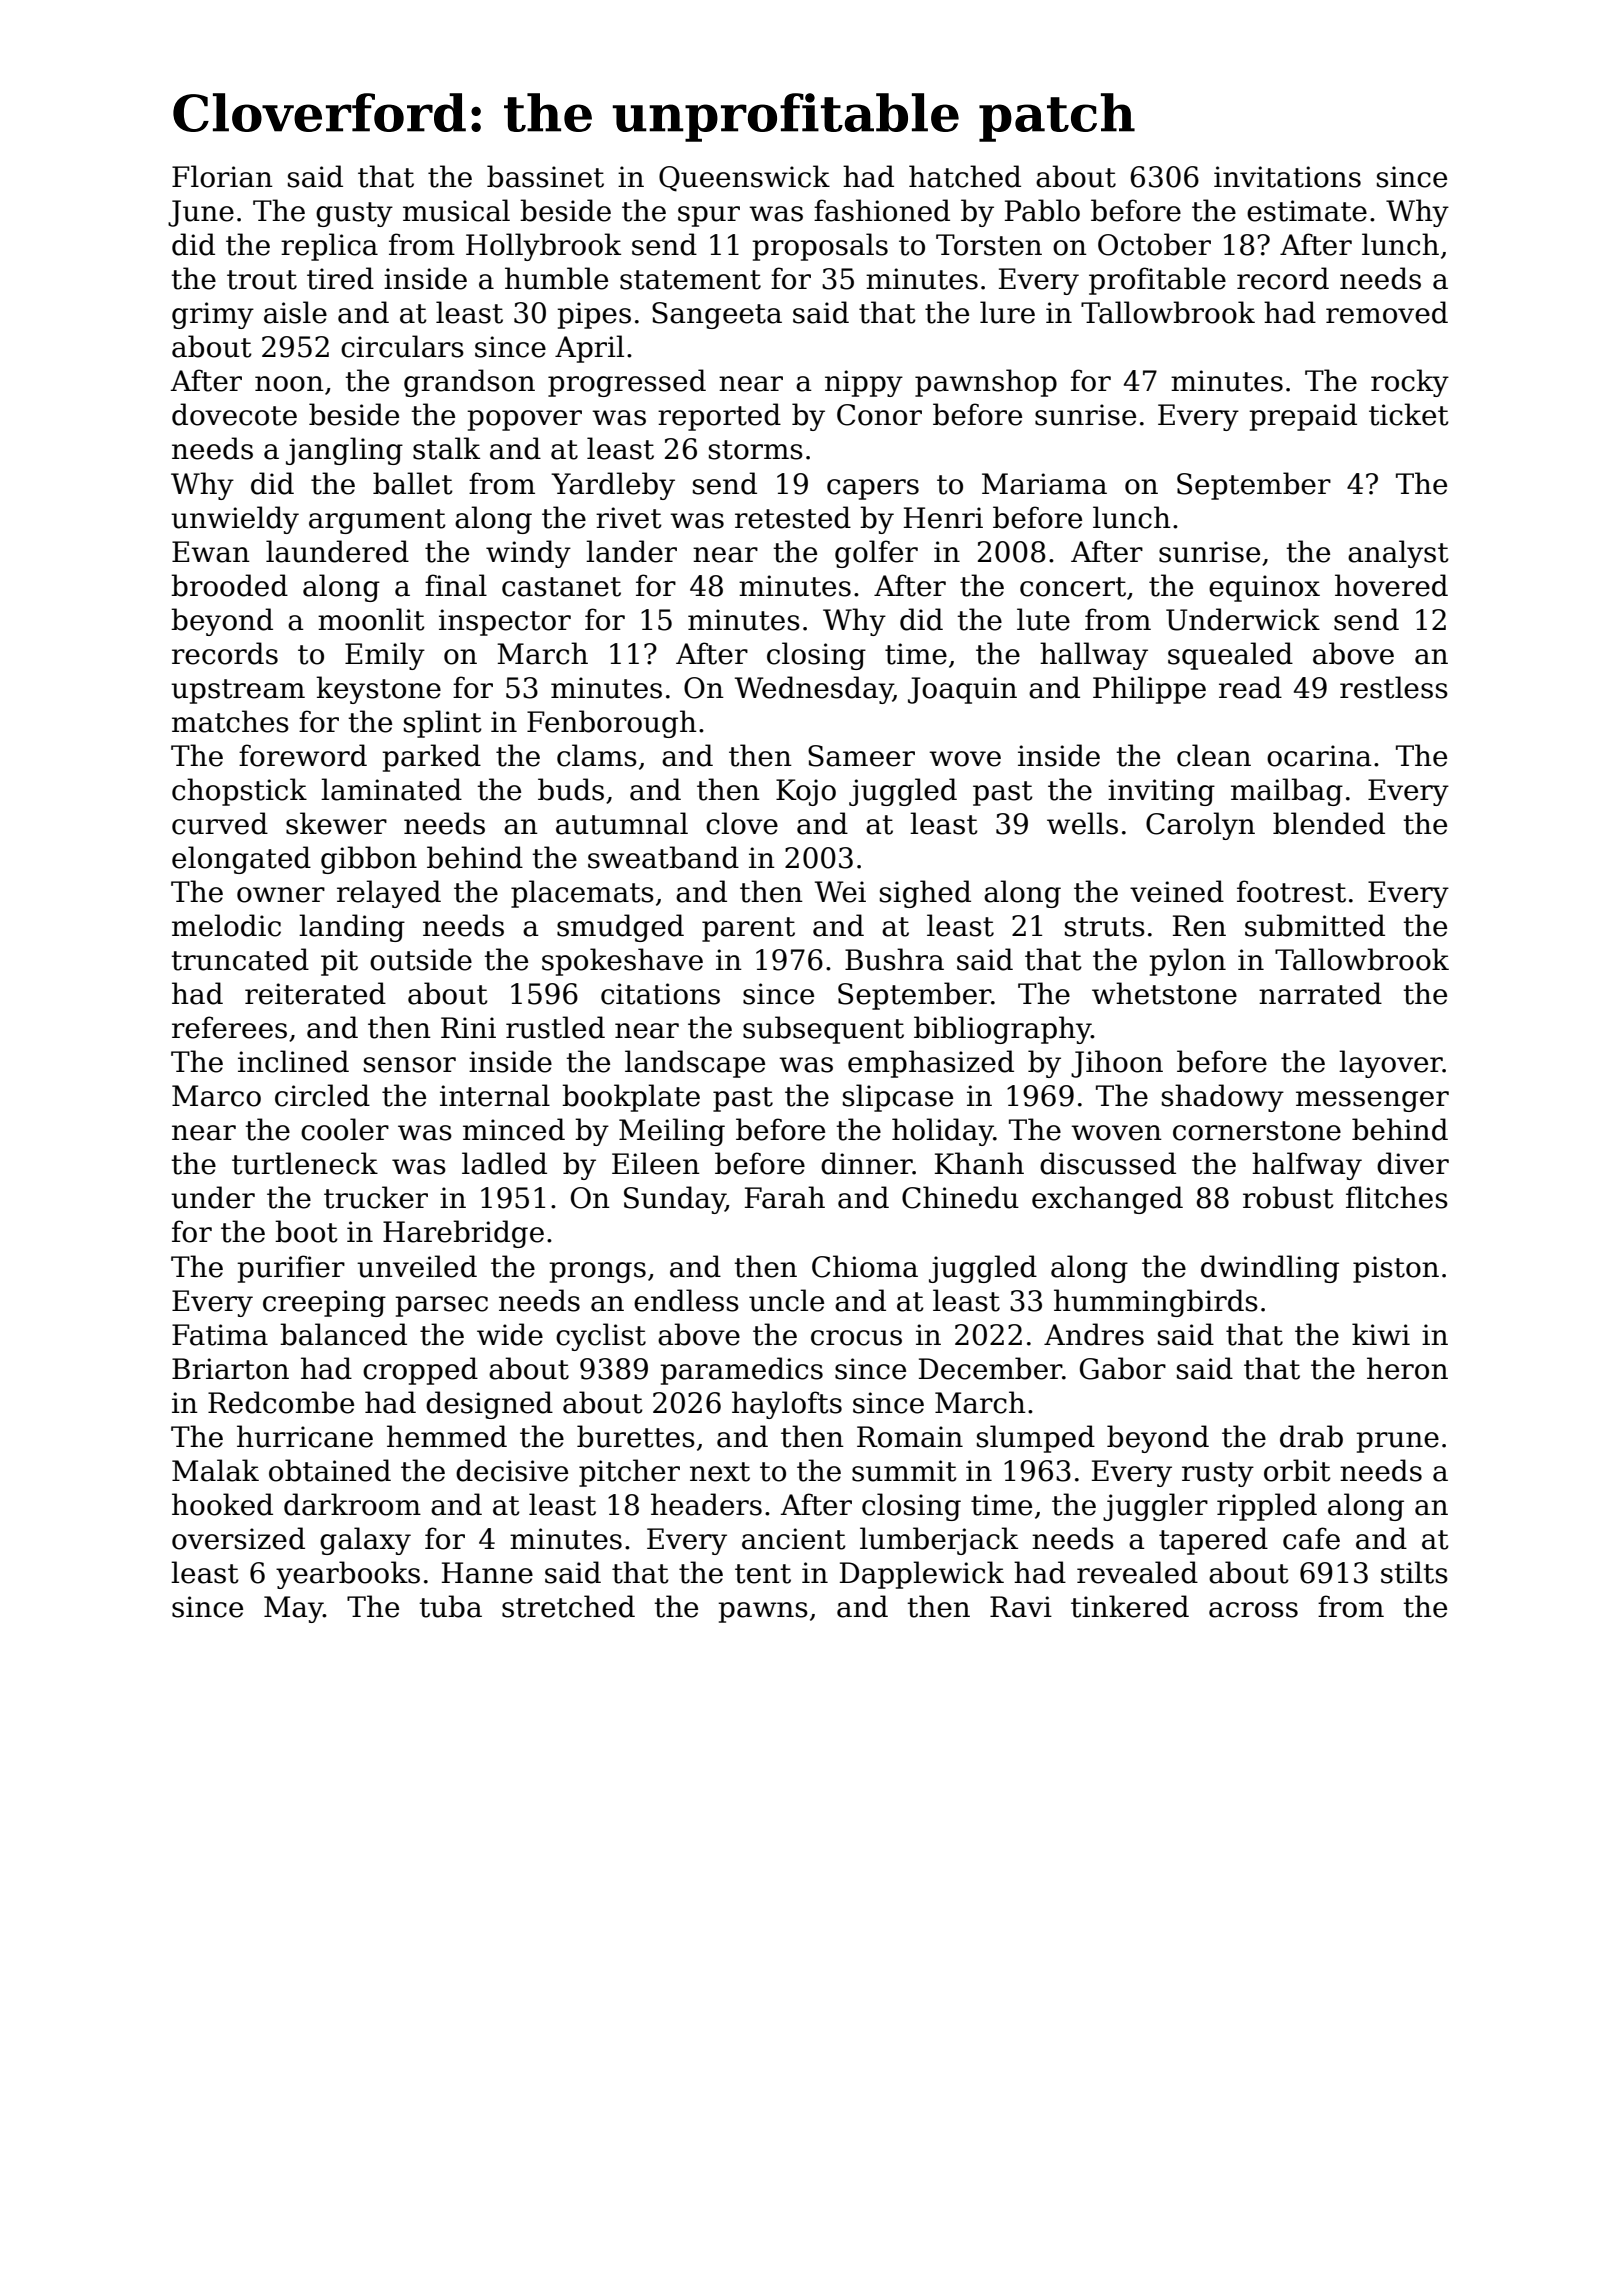  I want to click on hatched, so click(965, 176).
